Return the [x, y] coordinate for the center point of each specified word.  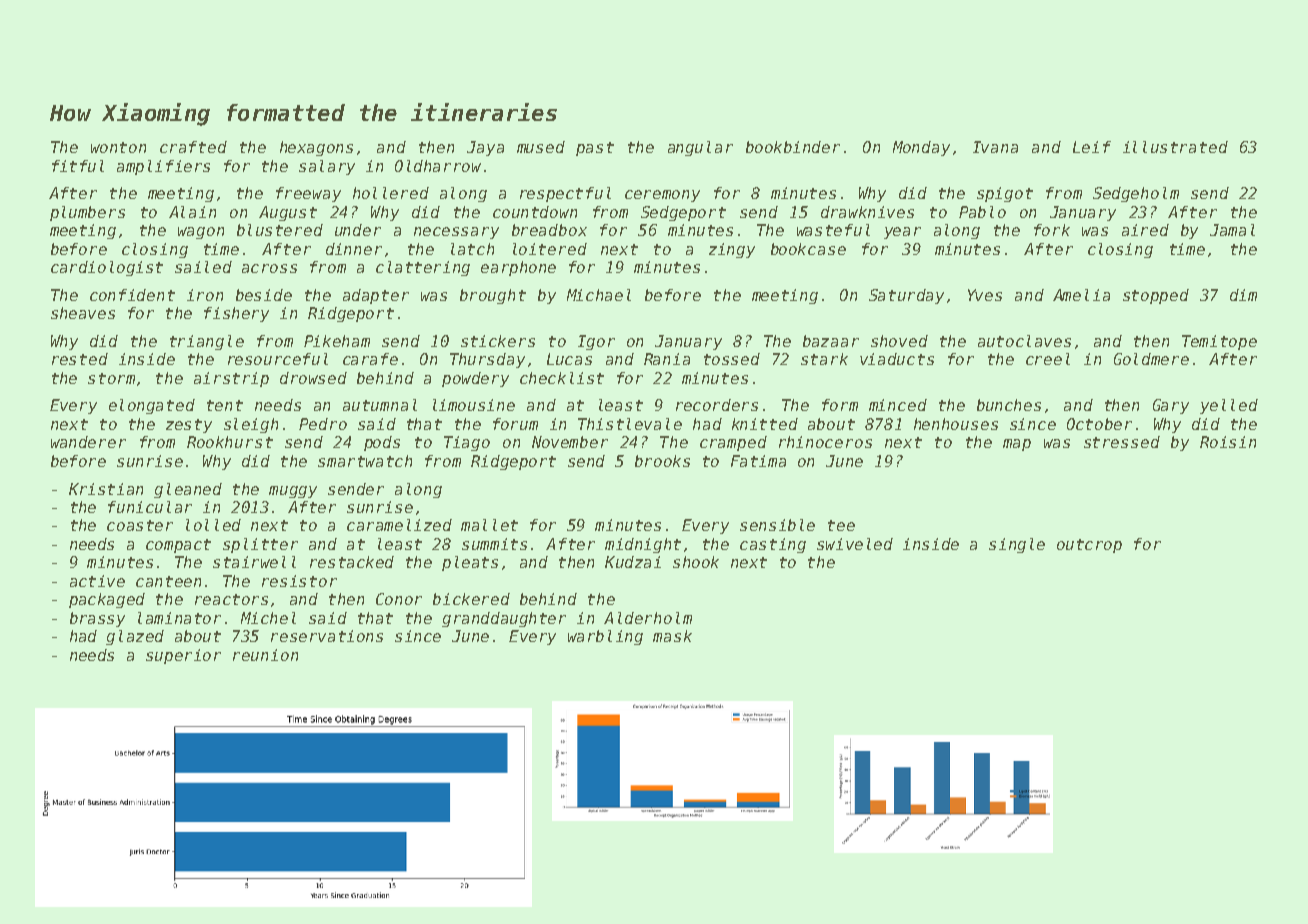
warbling [605, 637]
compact [178, 546]
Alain [192, 212]
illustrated [1175, 147]
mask [672, 636]
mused [541, 147]
